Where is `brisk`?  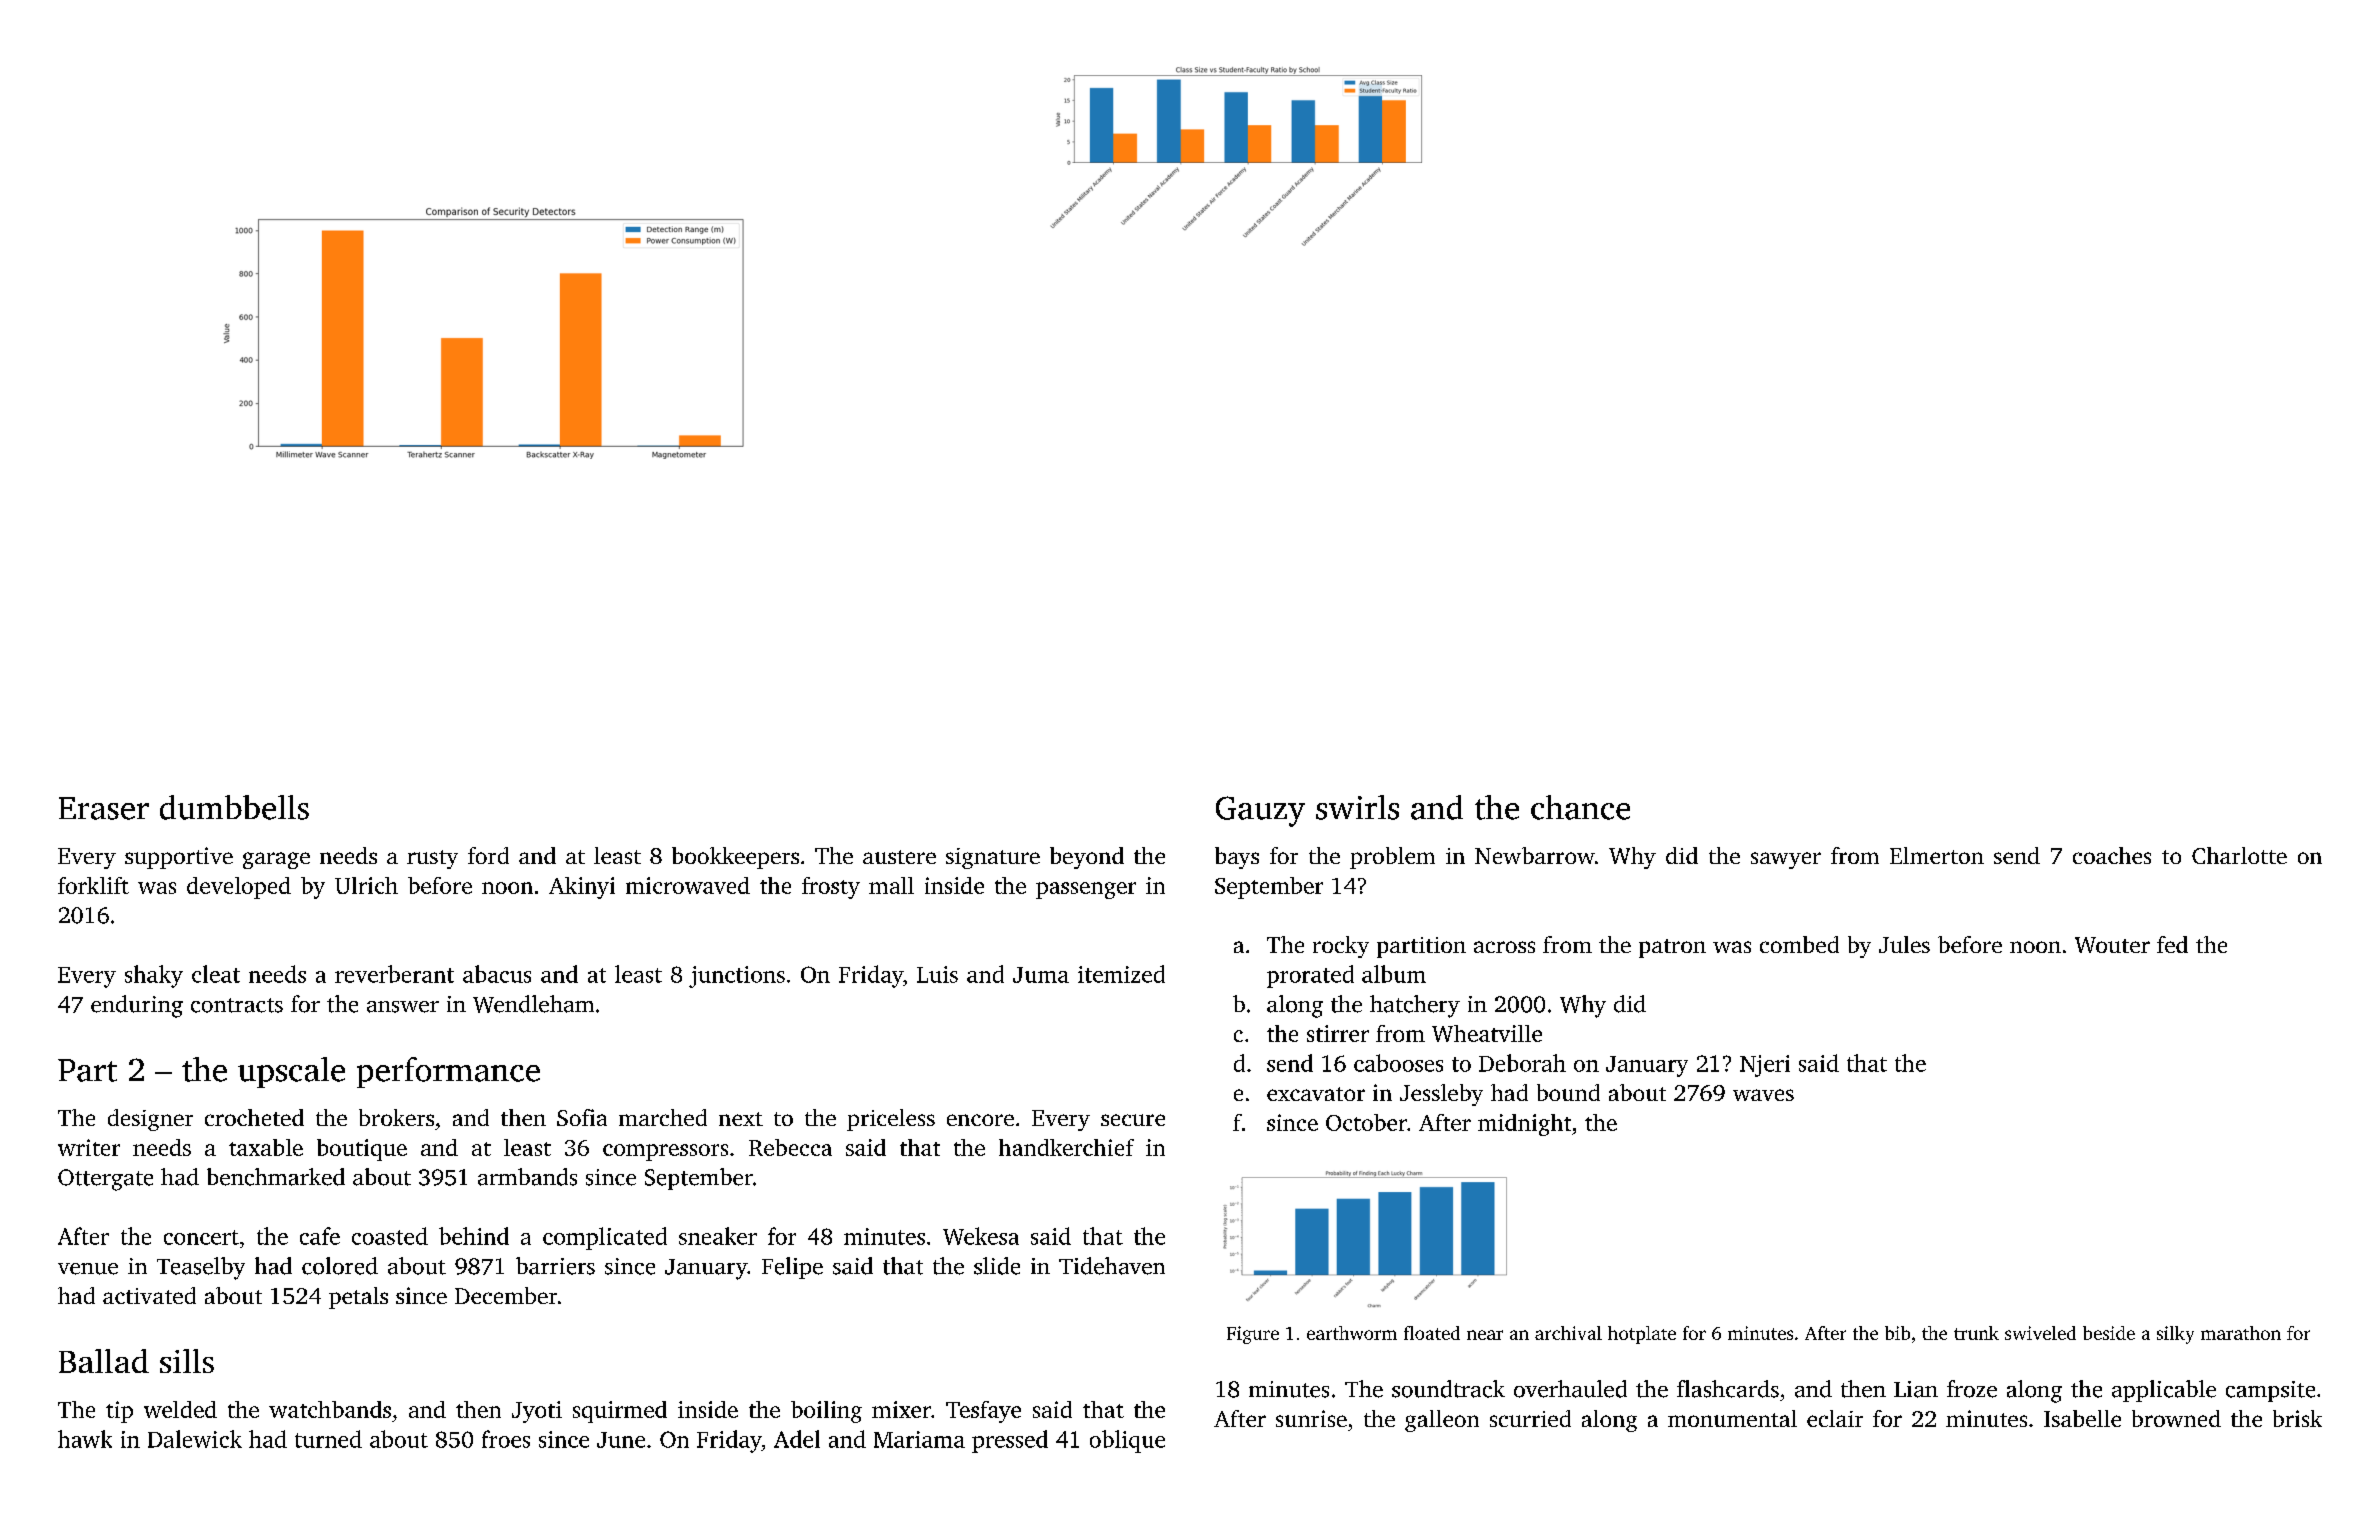 brisk is located at coordinates (2297, 1418).
